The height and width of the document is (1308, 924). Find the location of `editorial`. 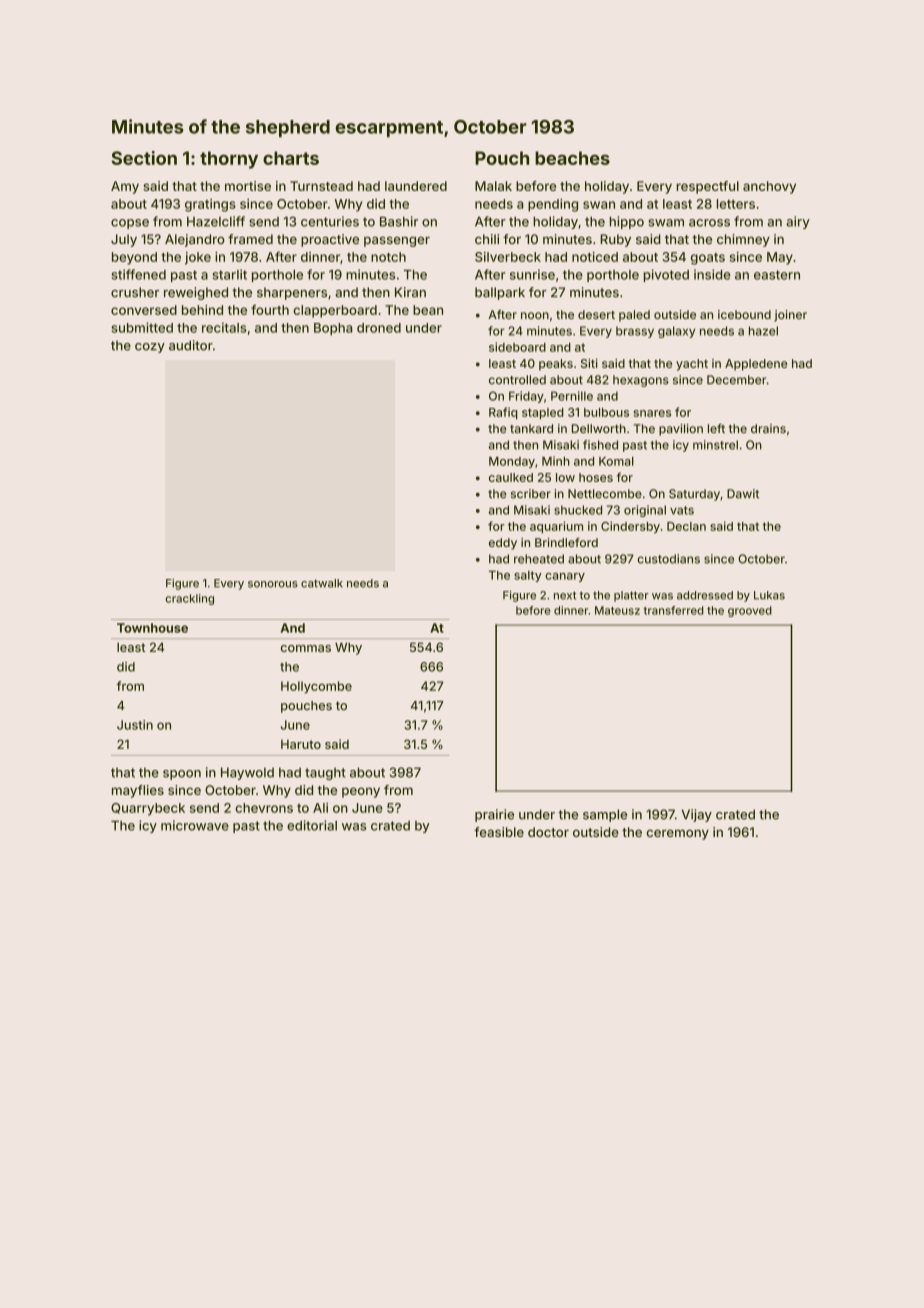

editorial is located at coordinates (312, 825).
